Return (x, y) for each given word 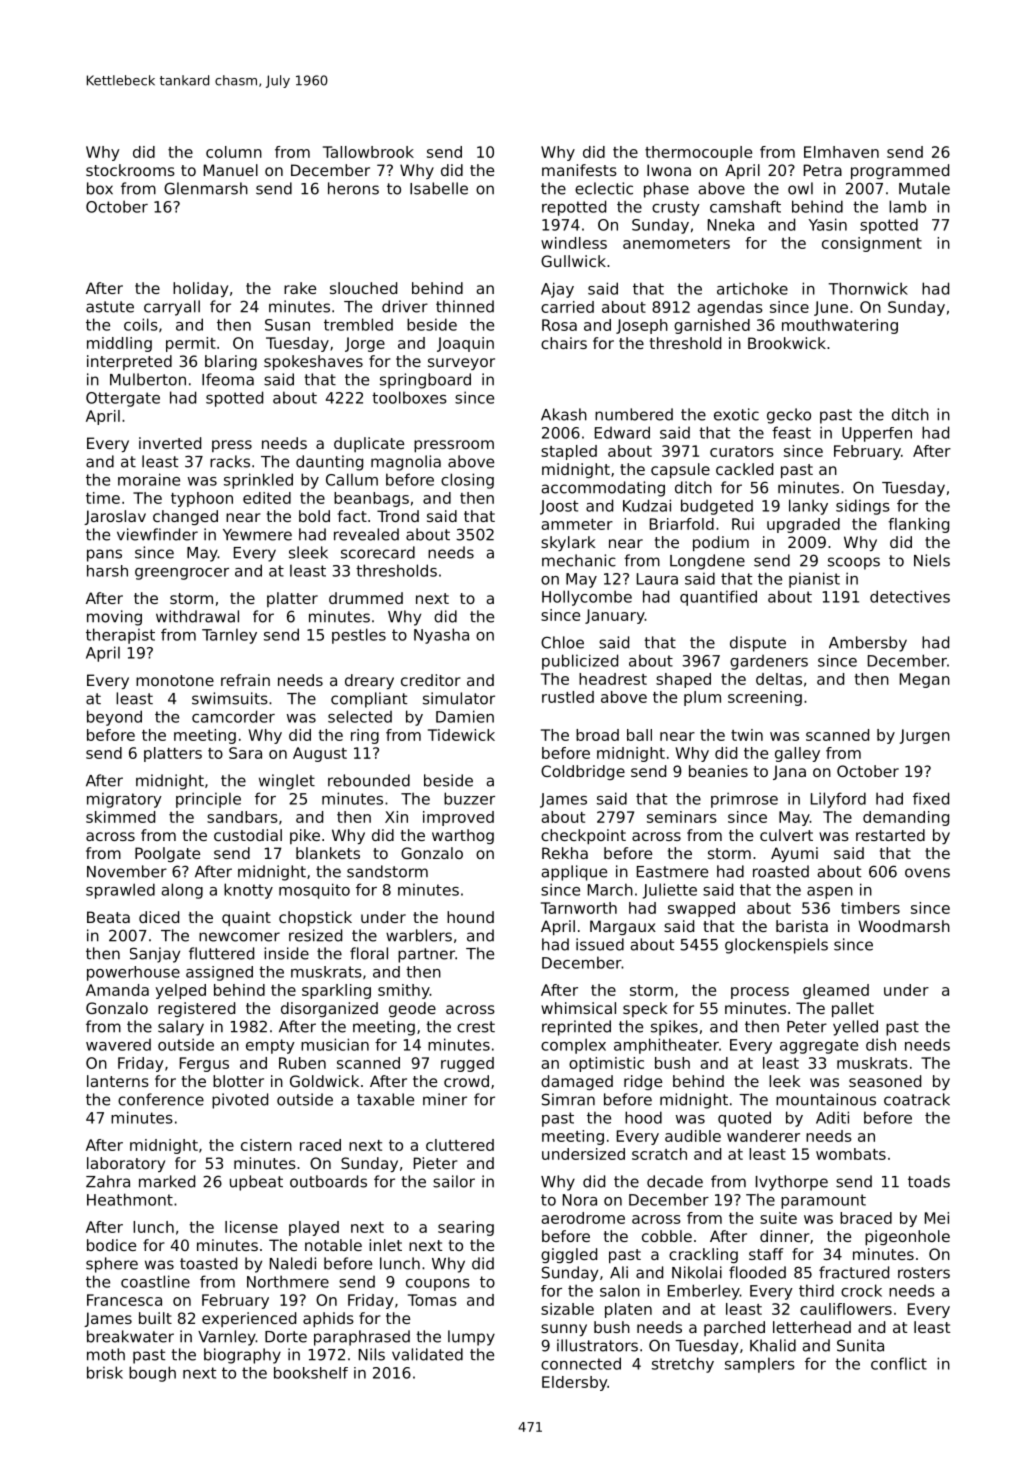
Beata (108, 917)
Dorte (286, 1337)
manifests (579, 170)
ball (639, 735)
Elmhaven (841, 152)
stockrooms (130, 170)
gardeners (769, 662)
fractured (854, 1272)
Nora (580, 1200)
